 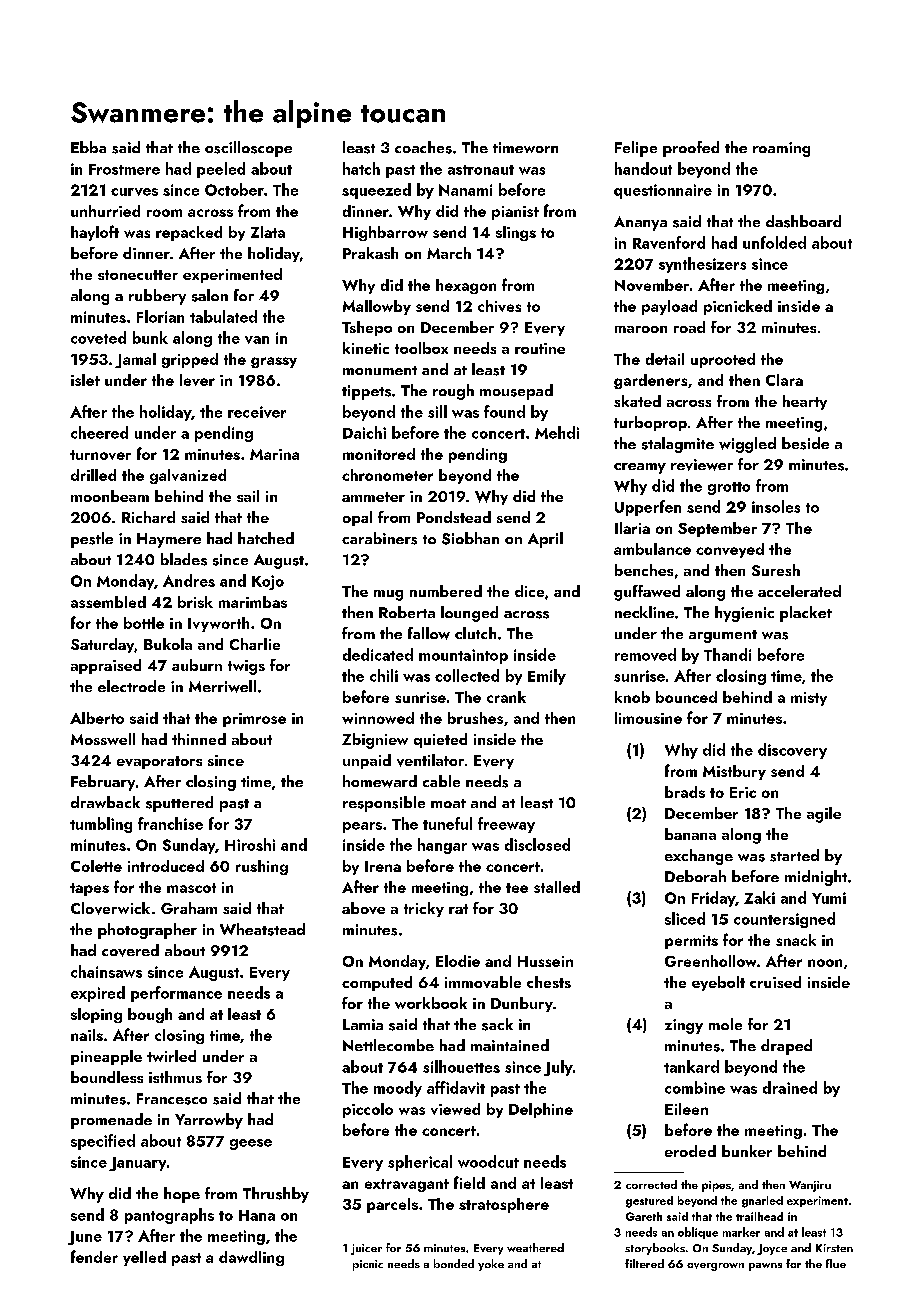 What do you see at coordinates (370, 253) in the screenshot?
I see `Prakash` at bounding box center [370, 253].
